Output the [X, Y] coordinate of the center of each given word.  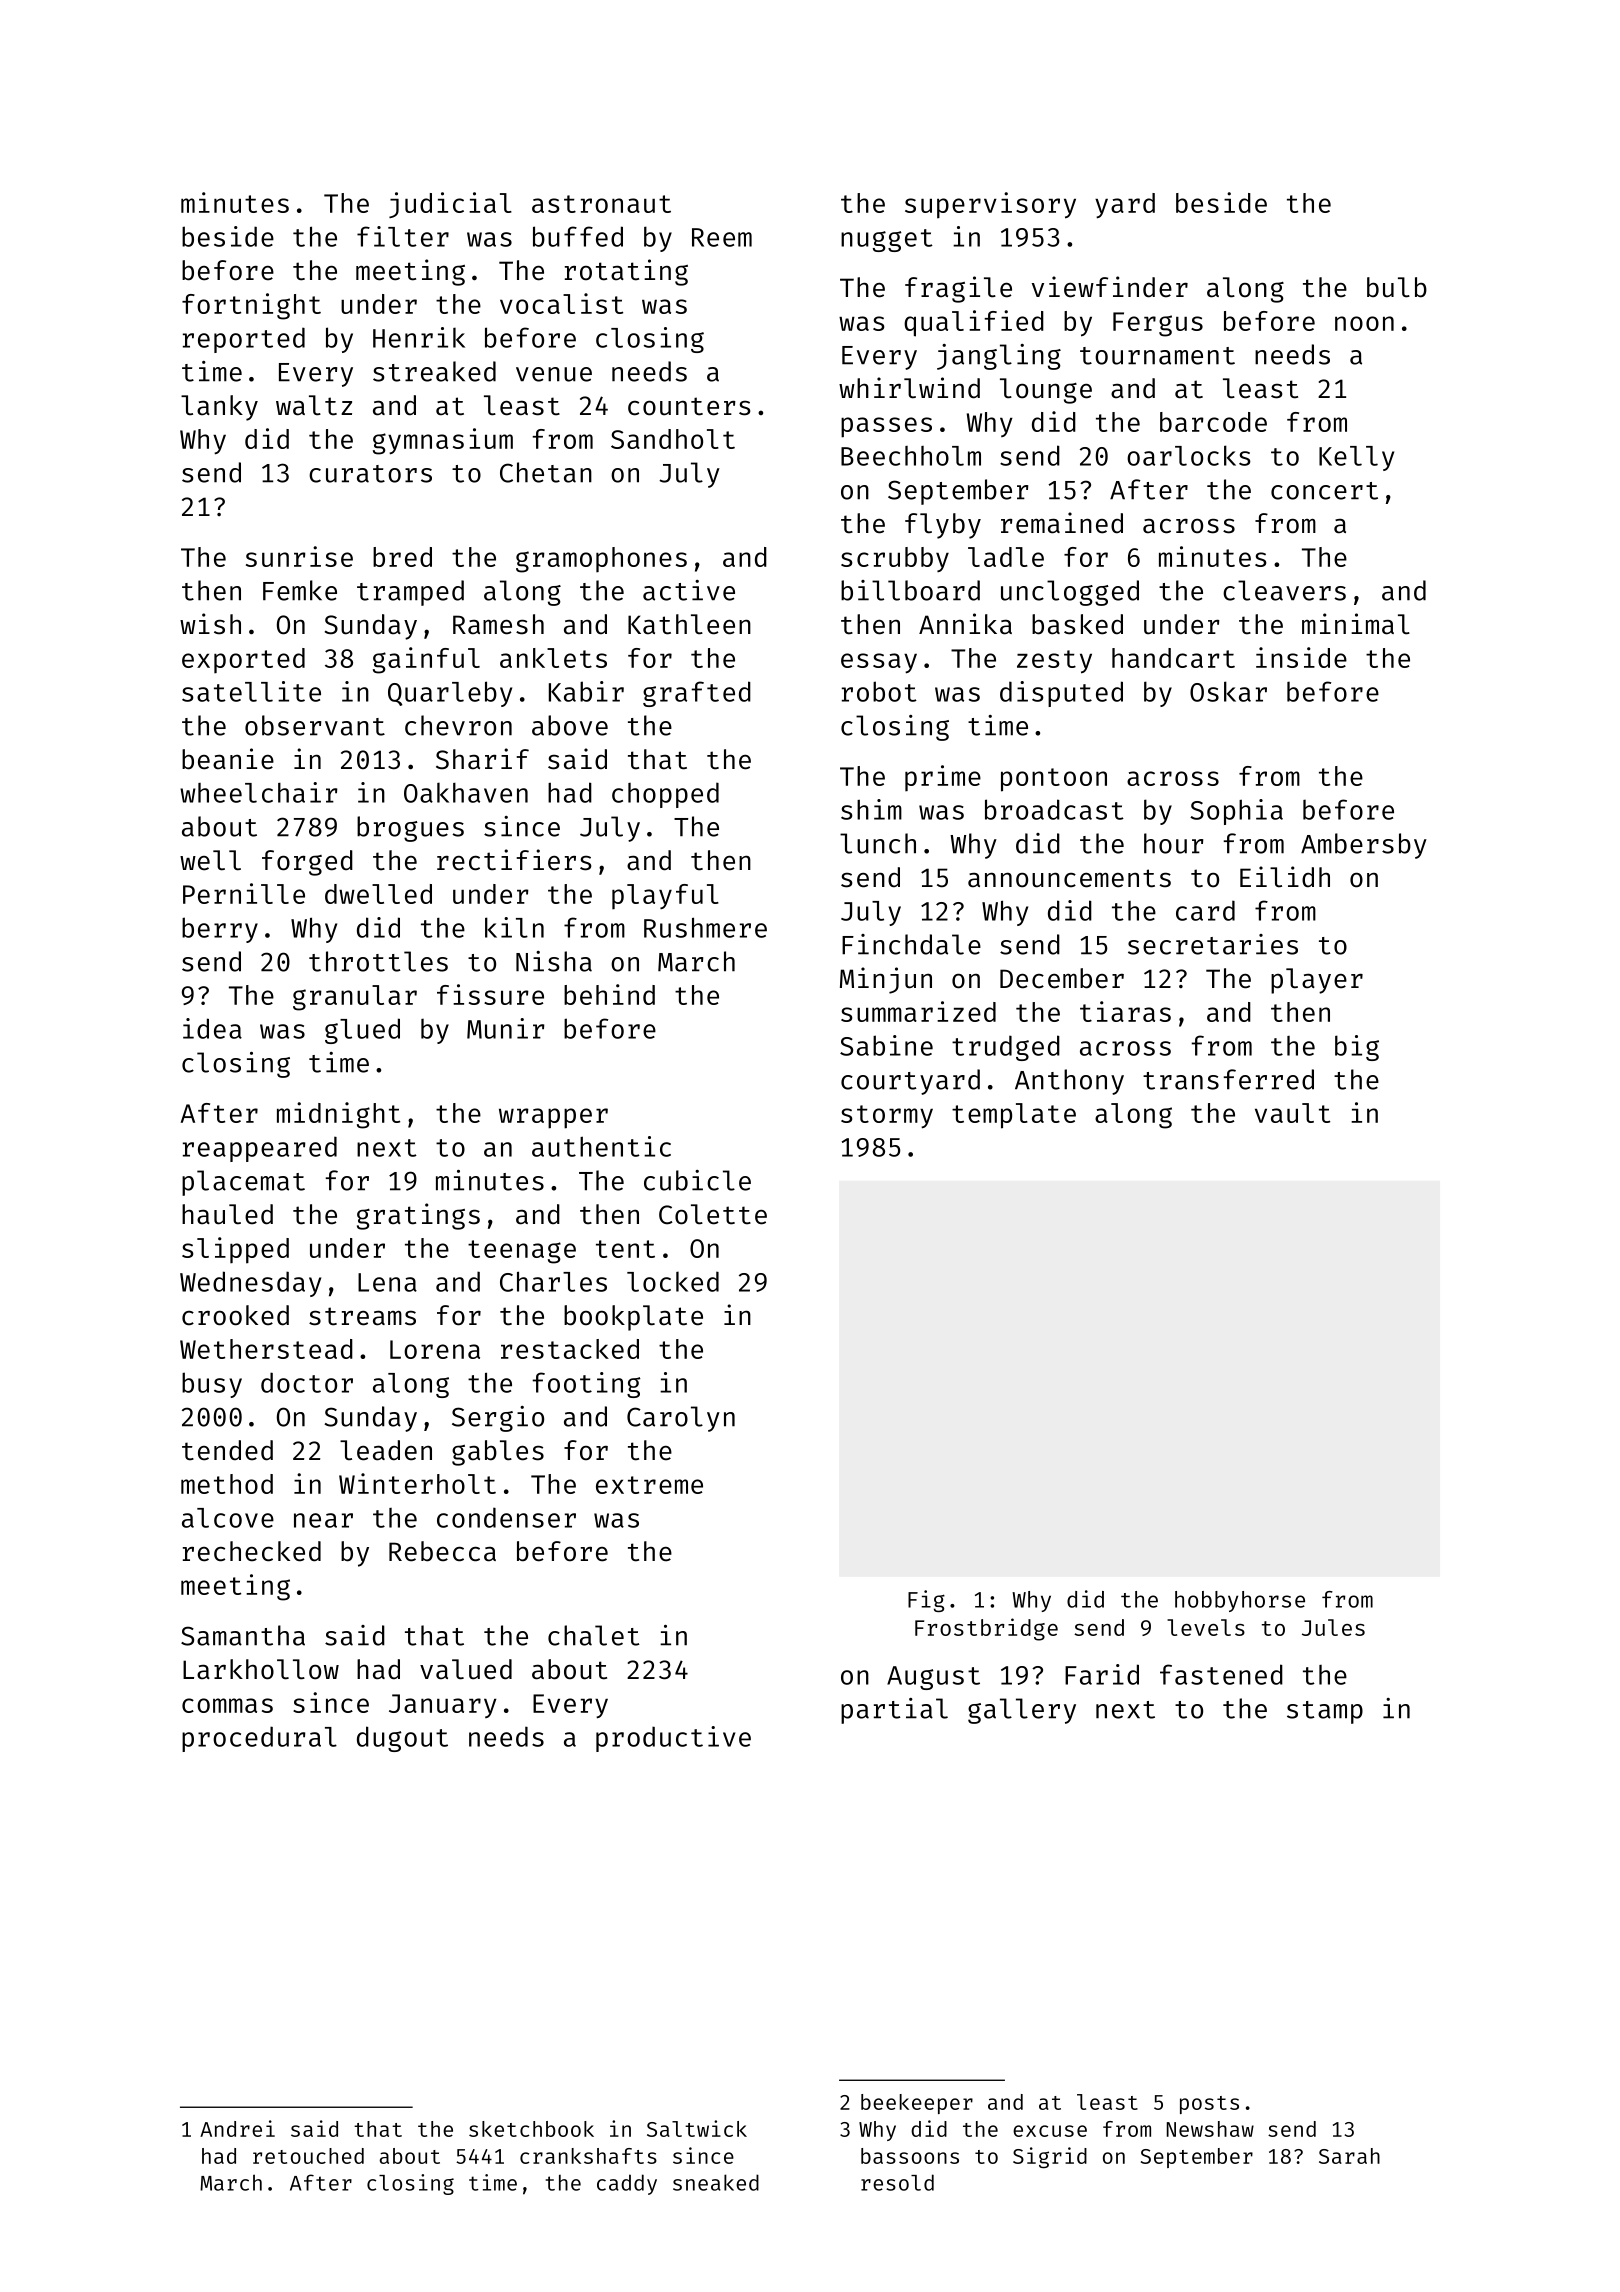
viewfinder [1110, 287]
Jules [1333, 1627]
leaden [386, 1450]
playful [665, 896]
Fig [926, 1601]
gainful [426, 660]
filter [403, 236]
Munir [505, 1028]
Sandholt [673, 439]
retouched [308, 2156]
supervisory [990, 205]
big [1357, 1048]
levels [1206, 1627]
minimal [1356, 624]
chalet [594, 1635]
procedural [259, 1739]
